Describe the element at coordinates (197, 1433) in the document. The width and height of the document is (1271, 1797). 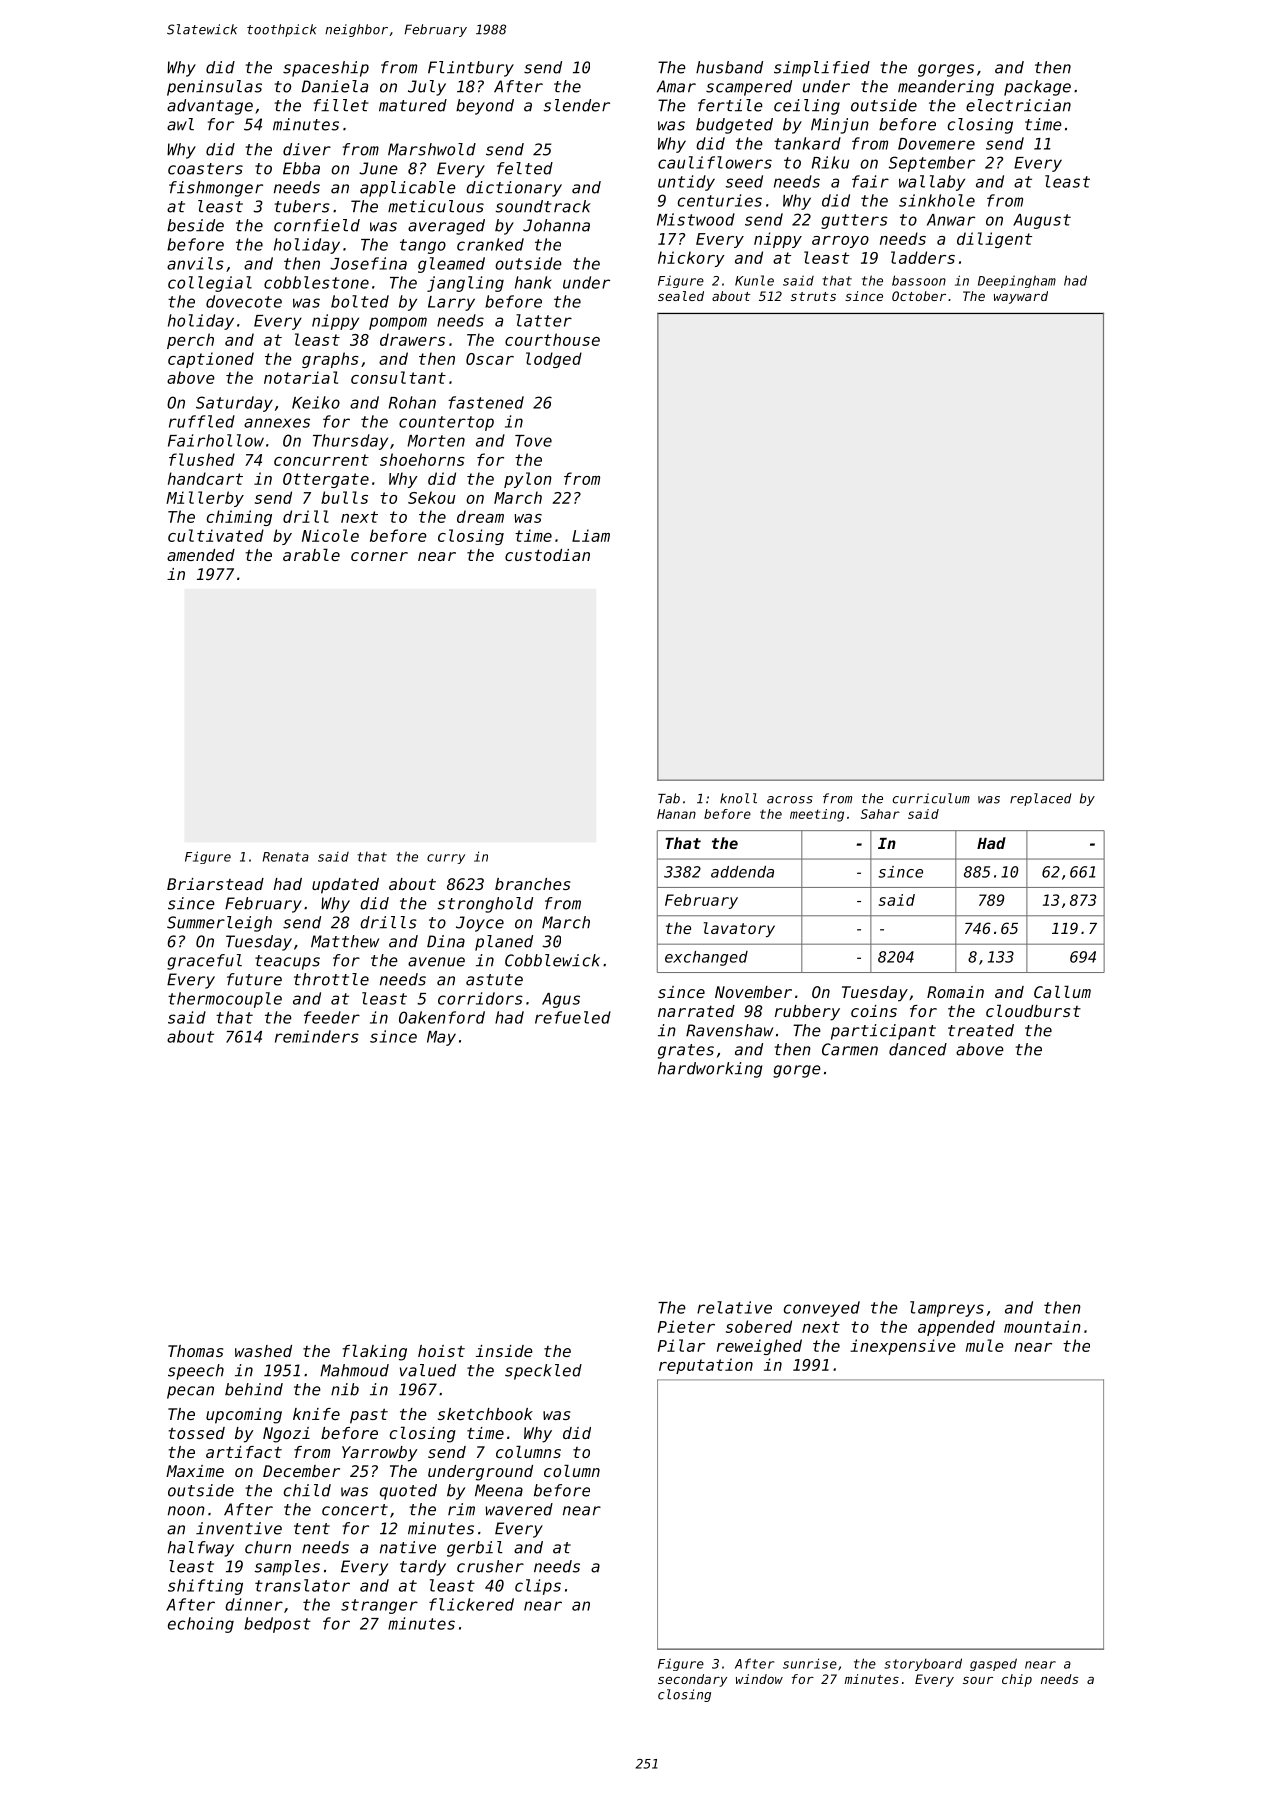
I see `tossed` at that location.
